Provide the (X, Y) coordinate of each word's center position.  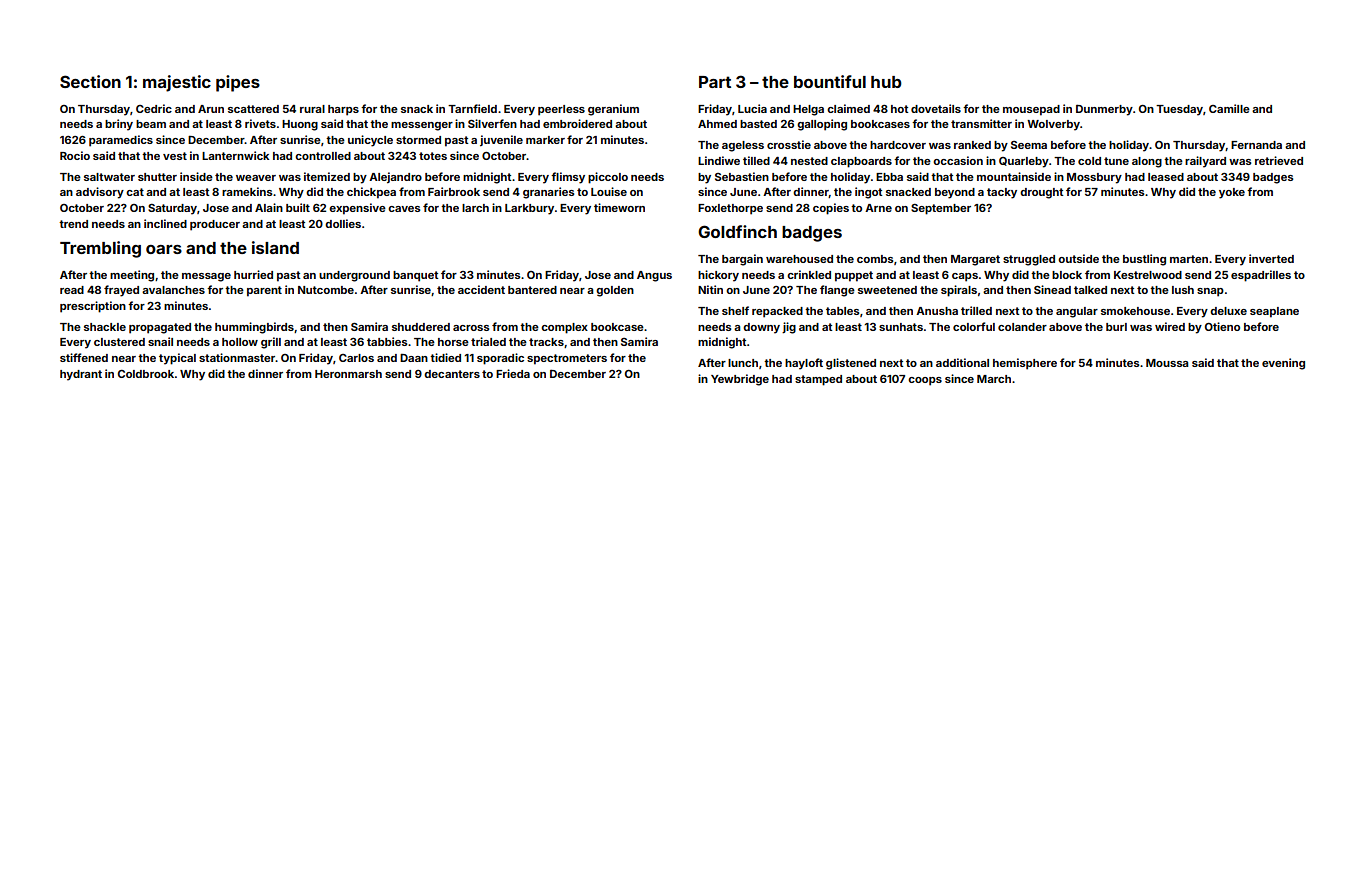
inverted (1271, 258)
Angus (654, 276)
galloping (822, 125)
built (298, 207)
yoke (1232, 193)
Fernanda (1256, 145)
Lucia (752, 108)
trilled (976, 310)
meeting (132, 276)
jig (789, 328)
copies (831, 209)
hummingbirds (254, 328)
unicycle (370, 141)
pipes (238, 83)
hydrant (81, 375)
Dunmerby (1104, 110)
